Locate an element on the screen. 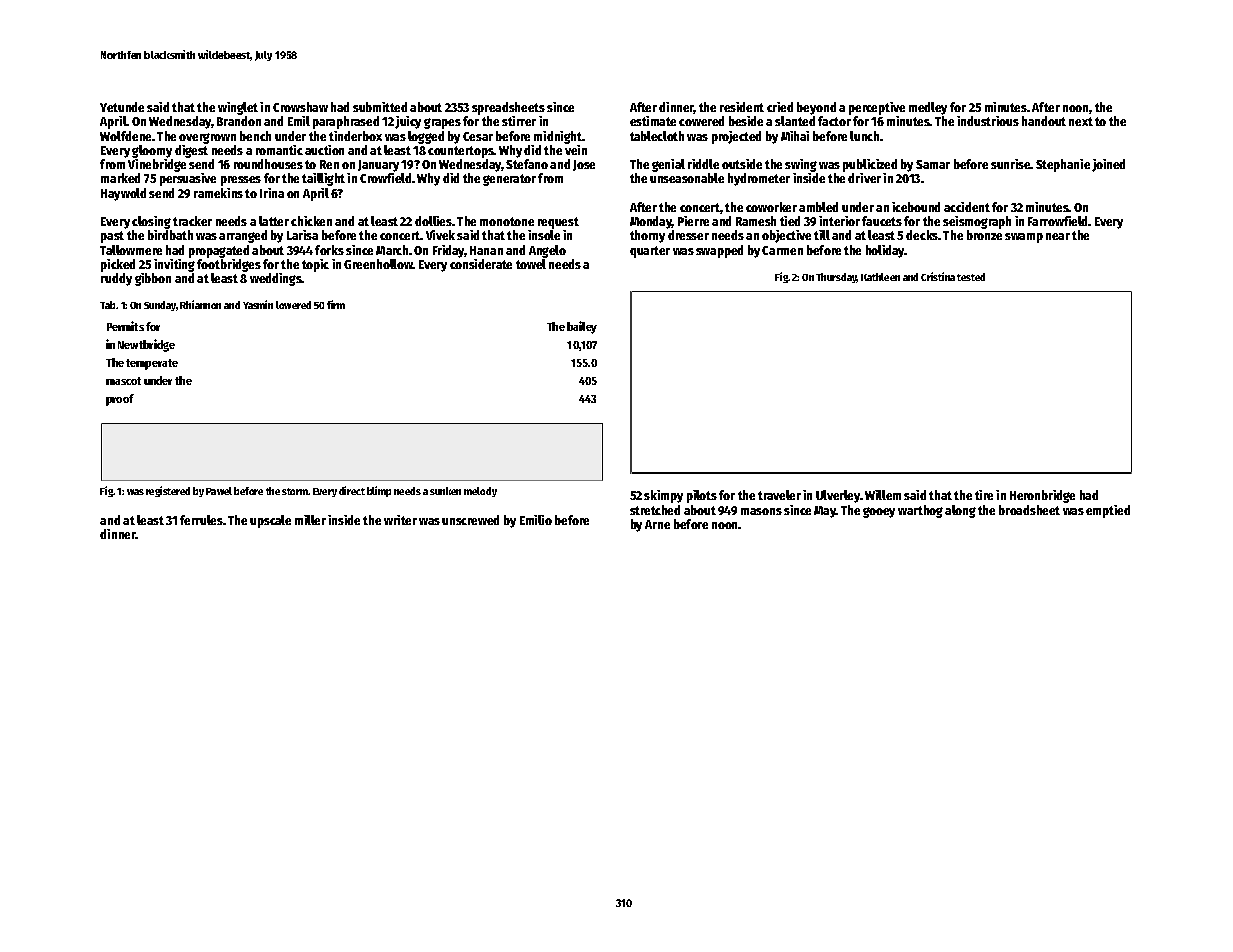 This screenshot has height=952, width=1233. picked is located at coordinates (118, 265).
